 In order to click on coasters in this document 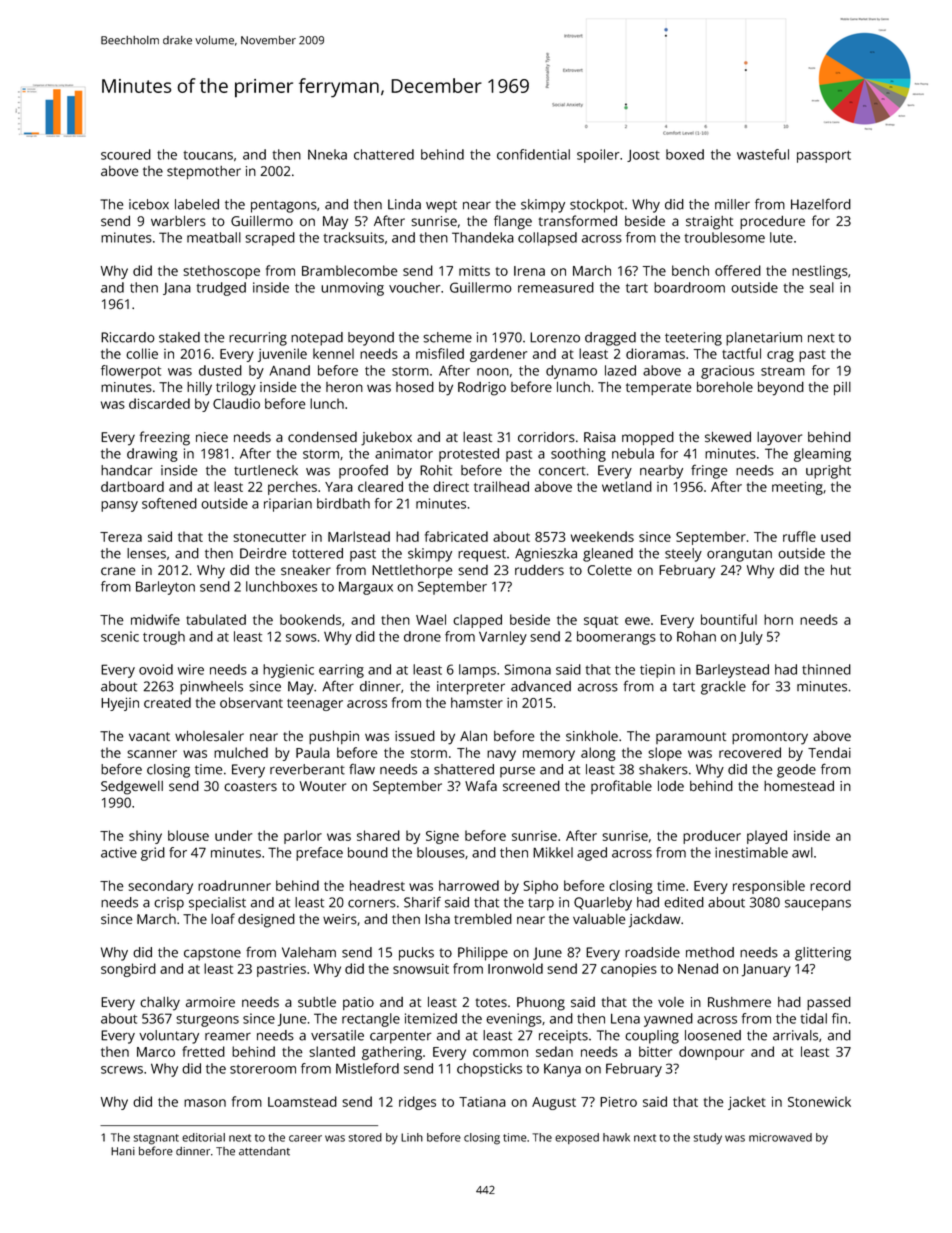, I will do `click(250, 787)`.
